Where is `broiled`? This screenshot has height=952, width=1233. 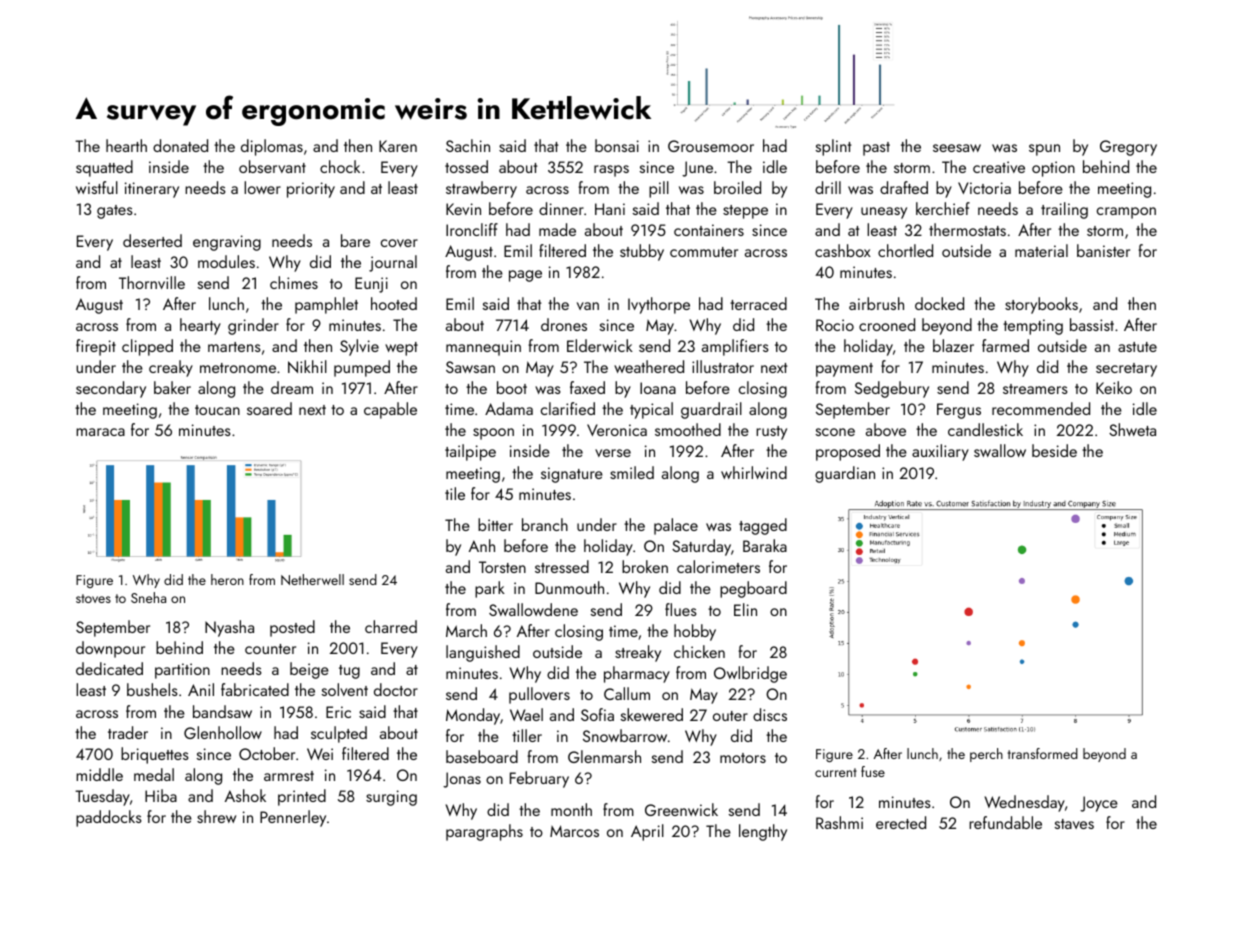
broiled is located at coordinates (737, 187).
